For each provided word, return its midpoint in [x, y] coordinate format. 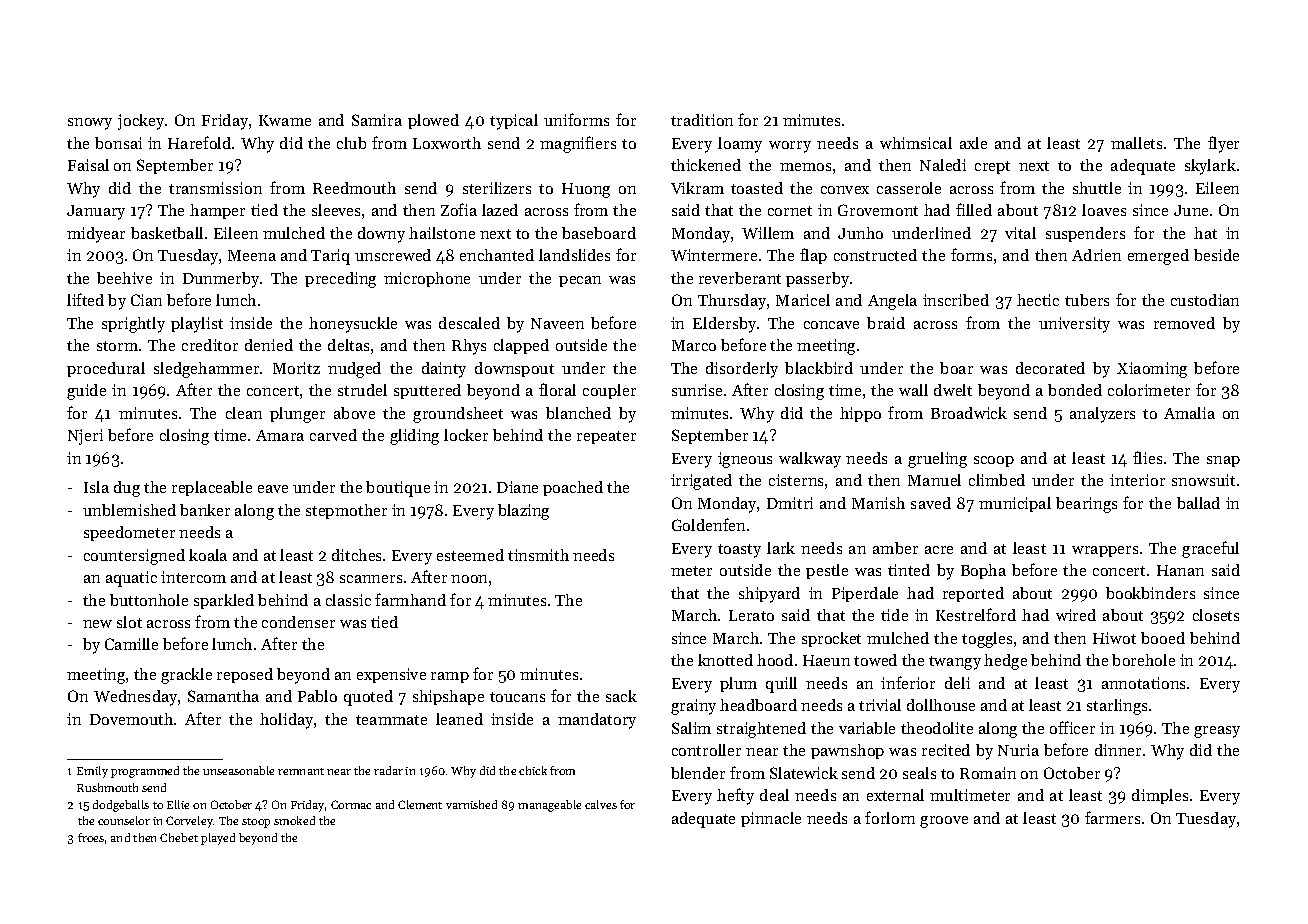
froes [91, 837]
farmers [1112, 817]
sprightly [133, 325]
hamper [217, 211]
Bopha [983, 571]
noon [469, 579]
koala [208, 555]
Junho [860, 233]
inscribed [956, 300]
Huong [586, 190]
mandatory [597, 721]
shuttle [1097, 188]
